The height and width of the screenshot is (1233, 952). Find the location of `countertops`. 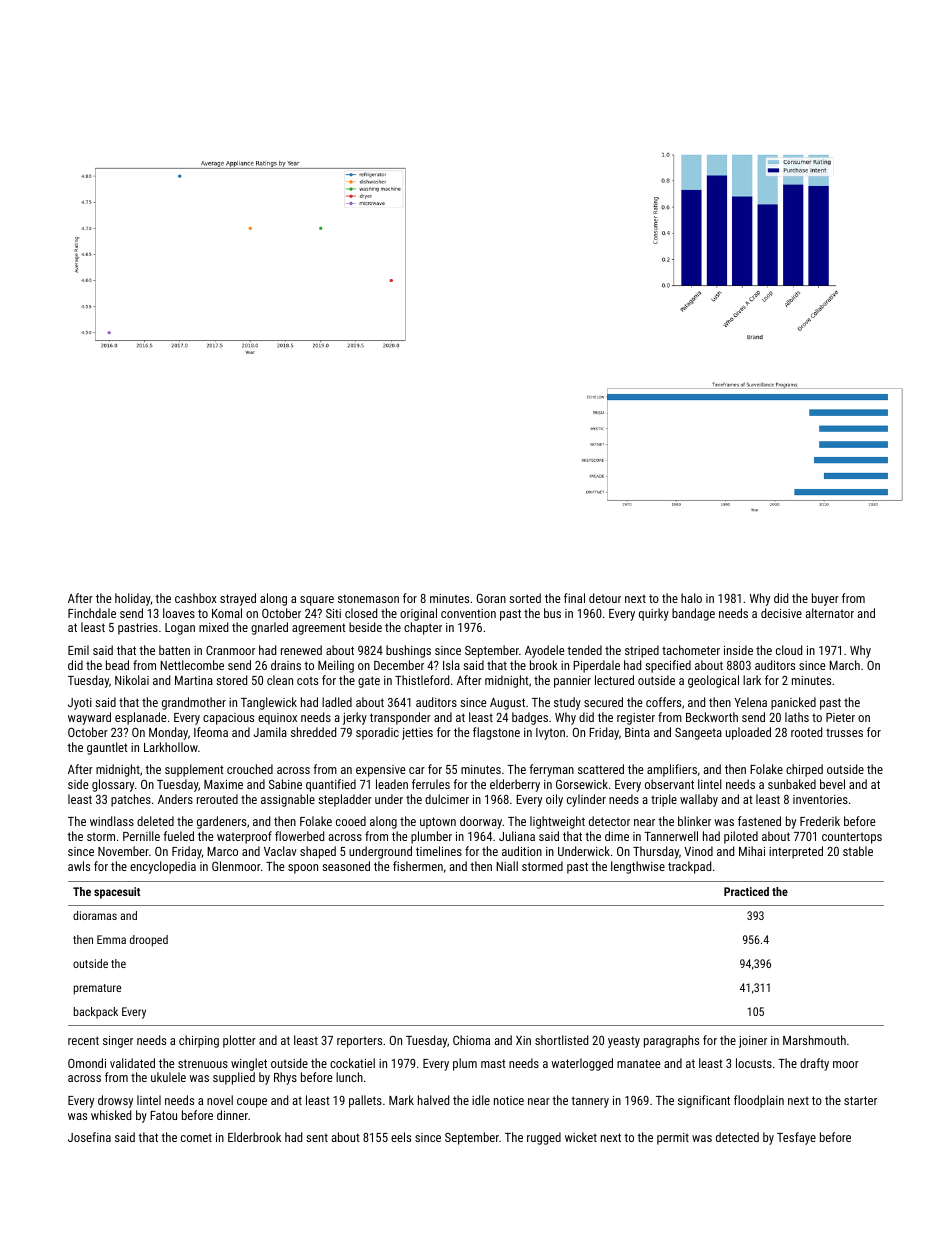

countertops is located at coordinates (852, 838).
